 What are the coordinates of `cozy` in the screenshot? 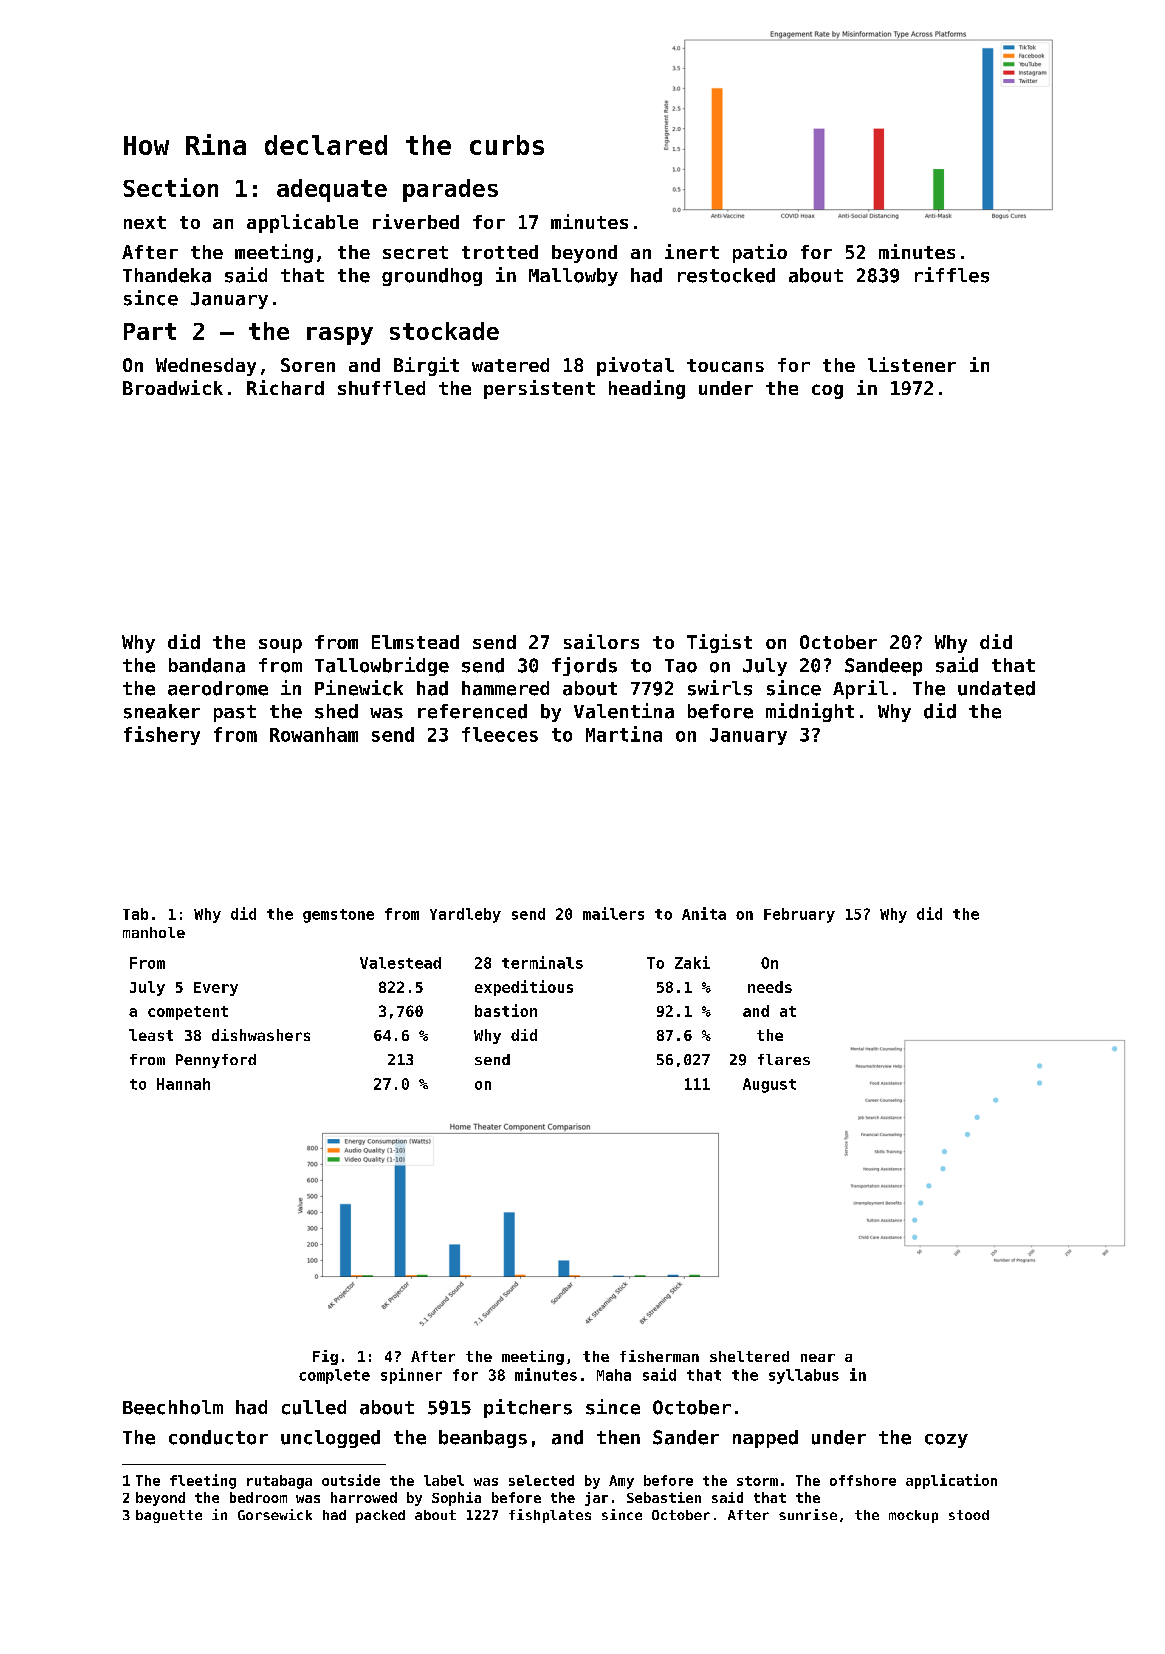 It's located at (946, 1441).
